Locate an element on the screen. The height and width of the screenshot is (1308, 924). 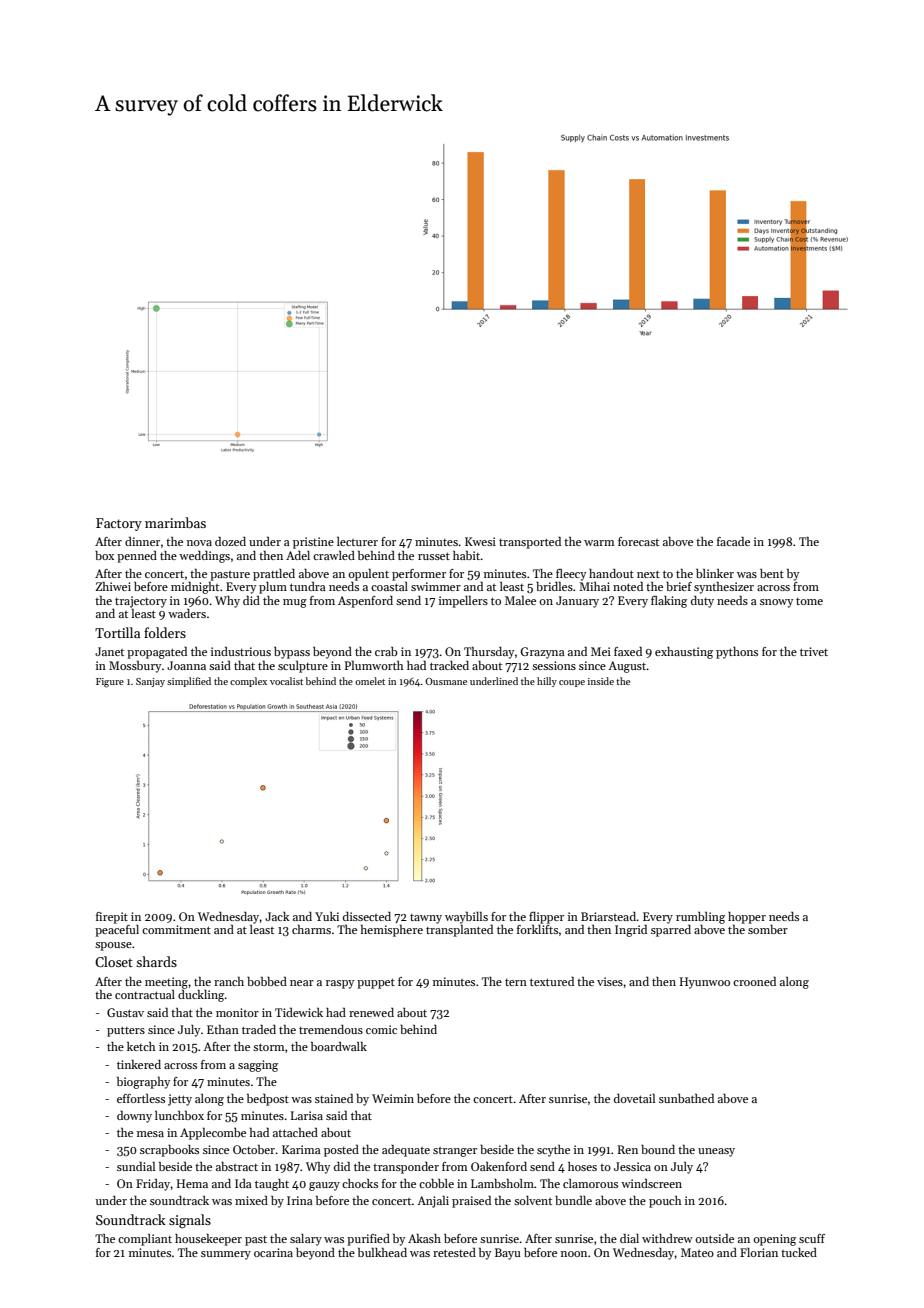
sunbathed is located at coordinates (686, 1098).
